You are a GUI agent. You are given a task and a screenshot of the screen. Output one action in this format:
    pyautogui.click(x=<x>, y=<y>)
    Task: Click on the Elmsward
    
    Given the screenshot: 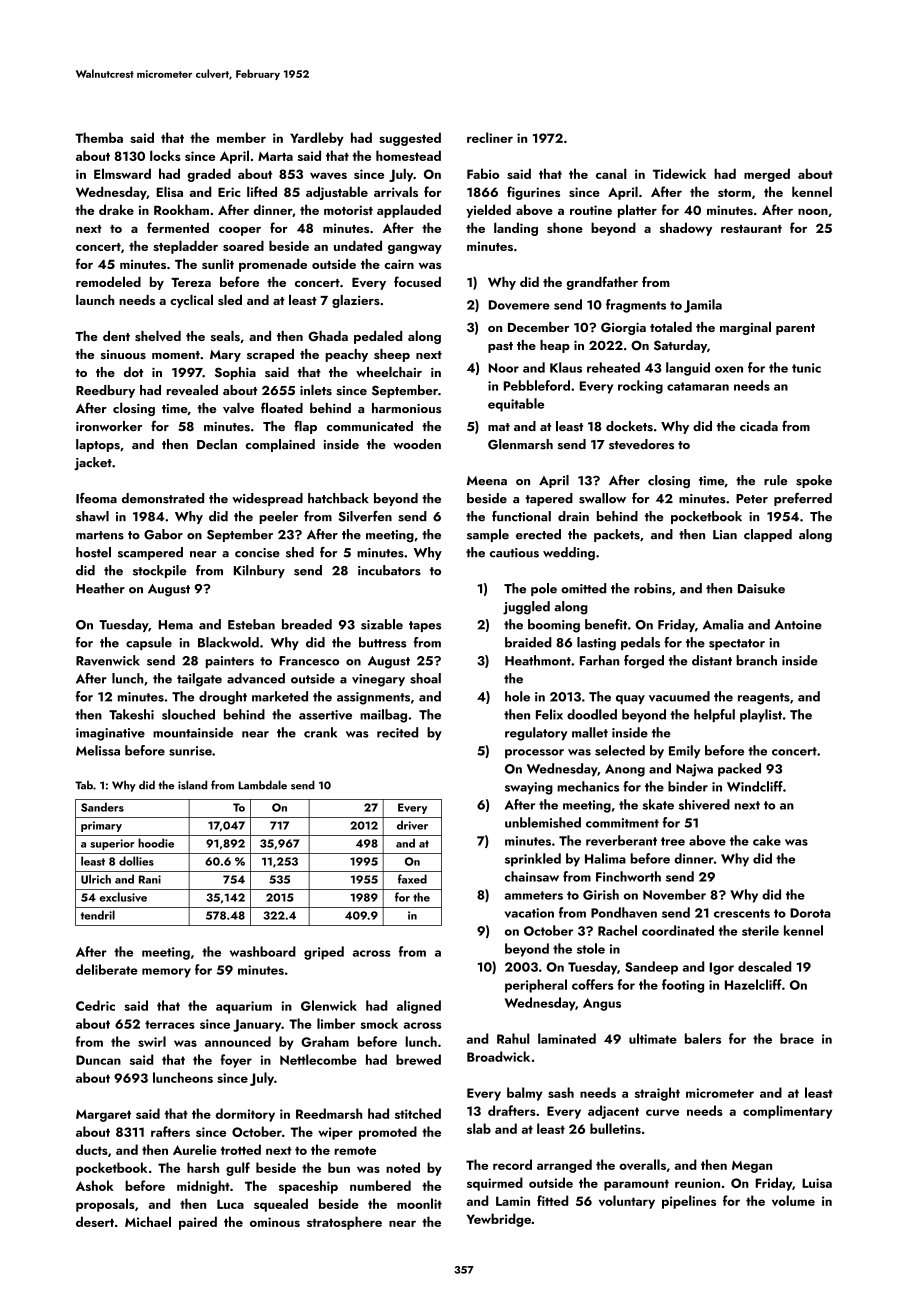 What is the action you would take?
    pyautogui.click(x=122, y=173)
